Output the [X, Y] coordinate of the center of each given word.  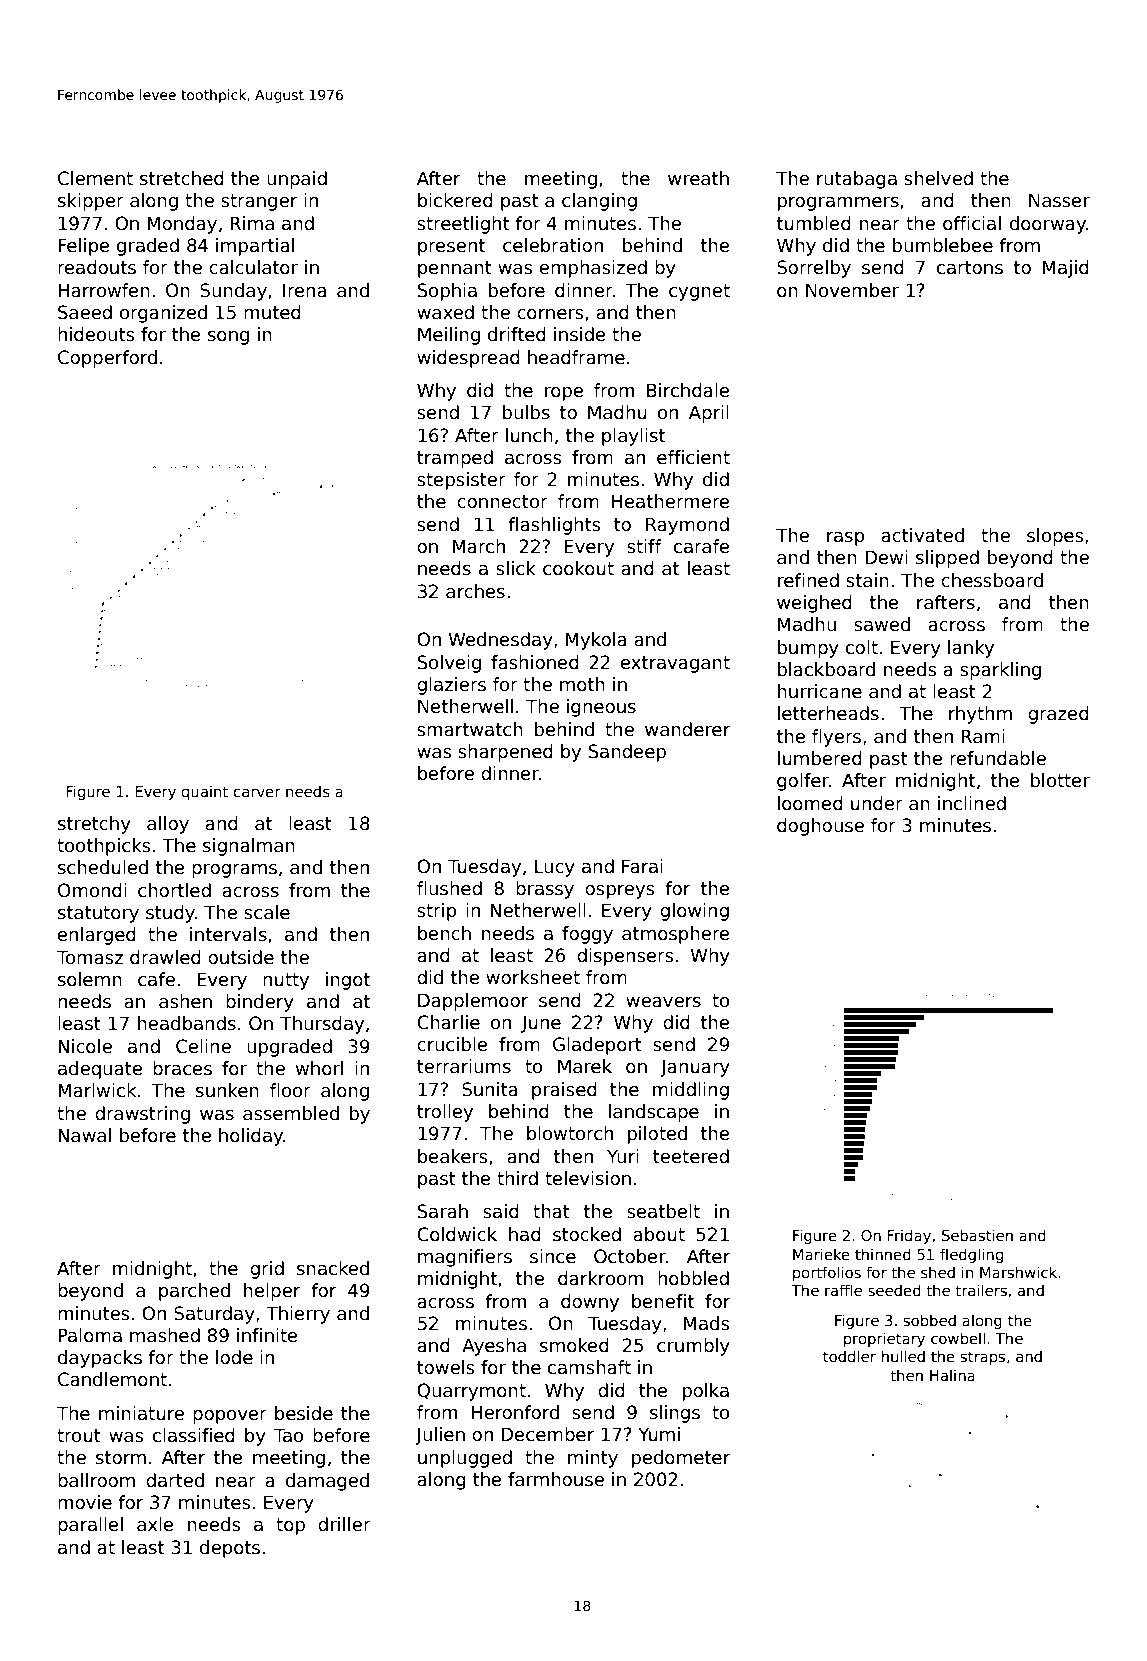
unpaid [297, 180]
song [228, 338]
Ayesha [494, 1347]
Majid [1066, 269]
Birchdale [688, 390]
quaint [204, 792]
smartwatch [470, 729]
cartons [970, 268]
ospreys [620, 892]
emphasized [593, 269]
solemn [90, 979]
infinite [267, 1335]
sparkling [1000, 671]
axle [155, 1524]
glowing [694, 912]
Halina [952, 1375]
